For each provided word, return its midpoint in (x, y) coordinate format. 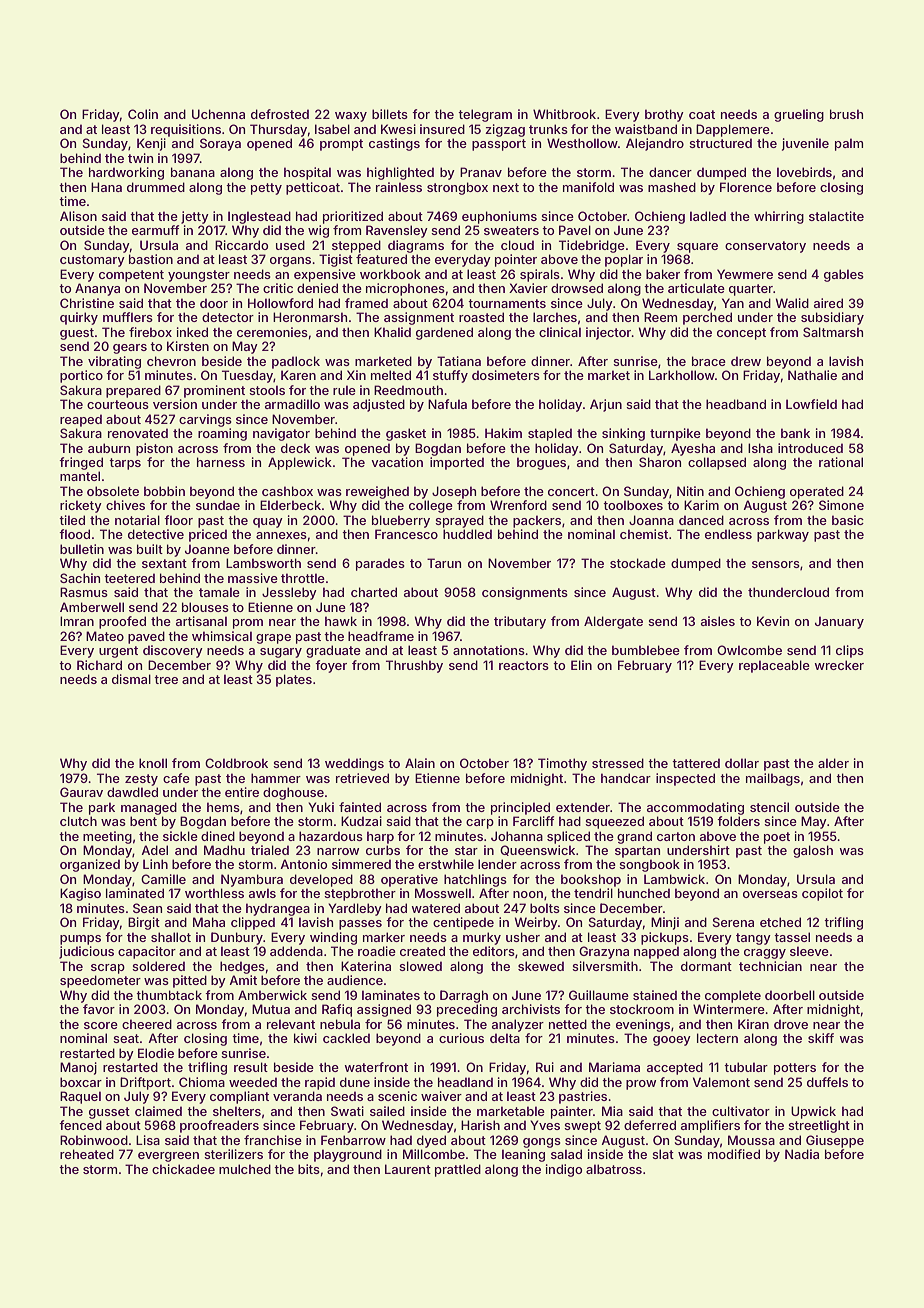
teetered (129, 578)
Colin (143, 114)
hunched (644, 893)
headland (465, 1082)
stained (655, 995)
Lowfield (811, 404)
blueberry (401, 521)
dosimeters (506, 375)
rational (841, 462)
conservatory (765, 247)
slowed (420, 966)
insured (442, 129)
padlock (296, 362)
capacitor (147, 952)
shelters (237, 1111)
